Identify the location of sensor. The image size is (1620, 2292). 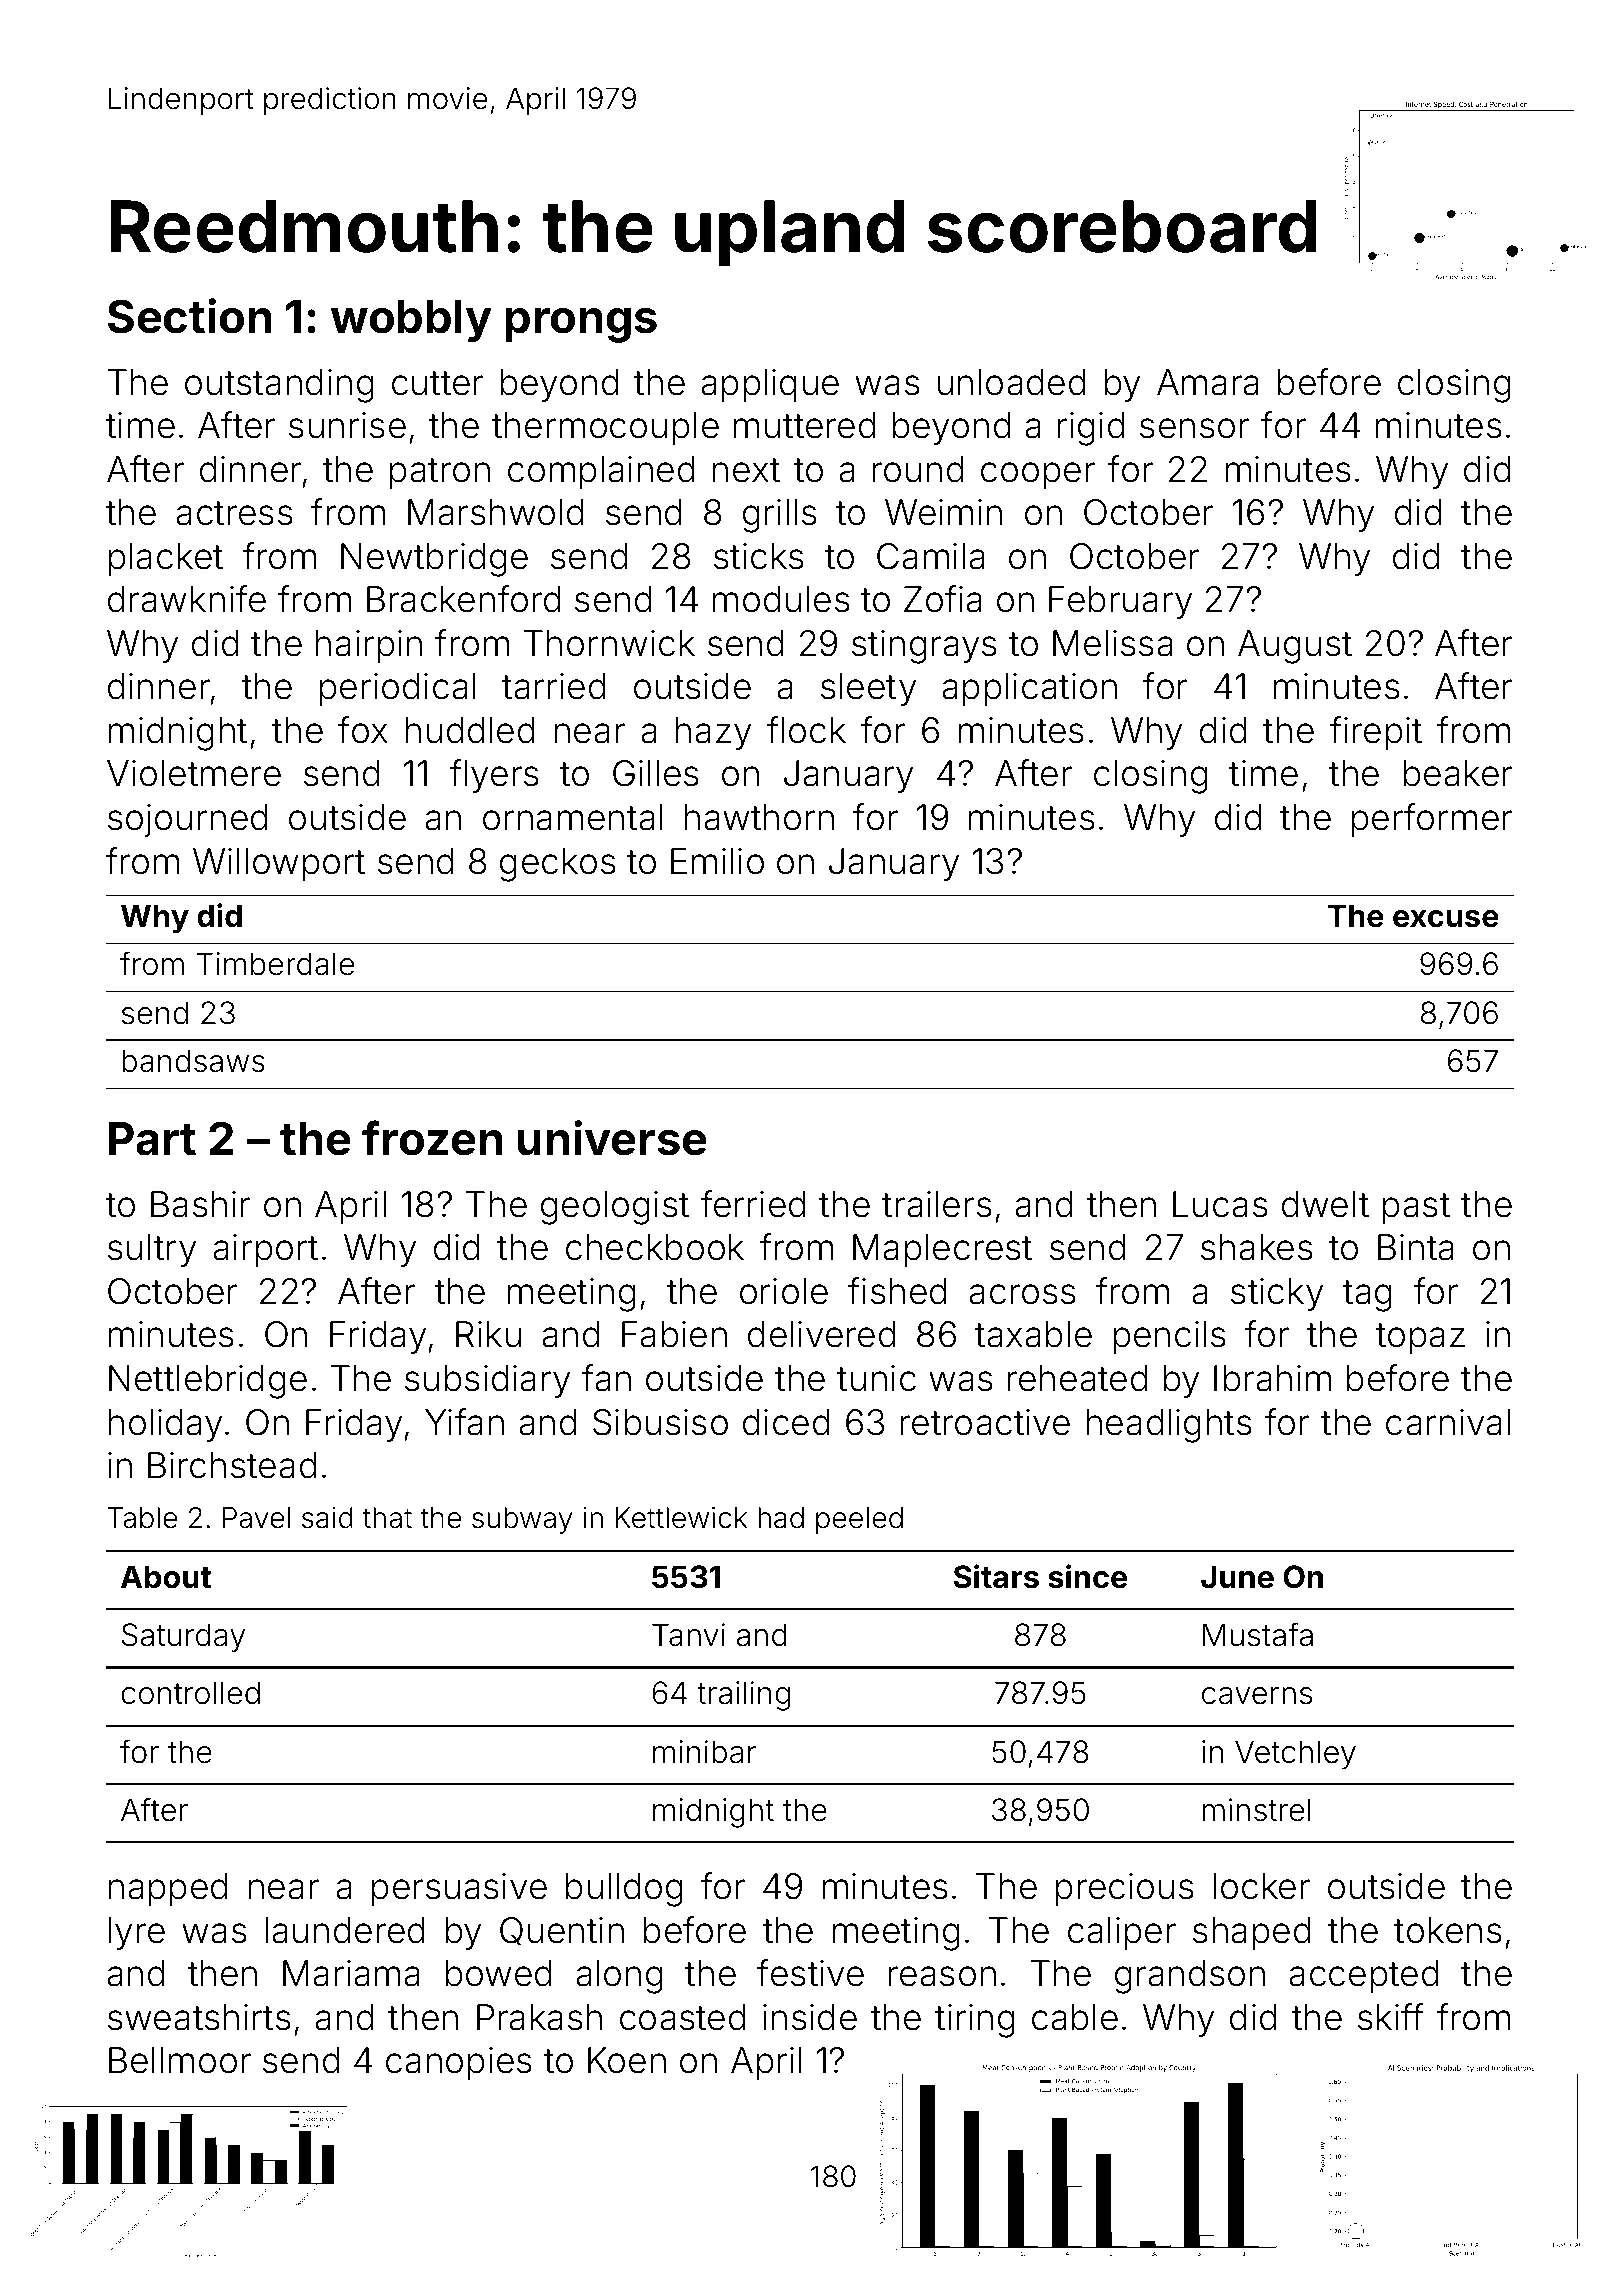
(1194, 428).
